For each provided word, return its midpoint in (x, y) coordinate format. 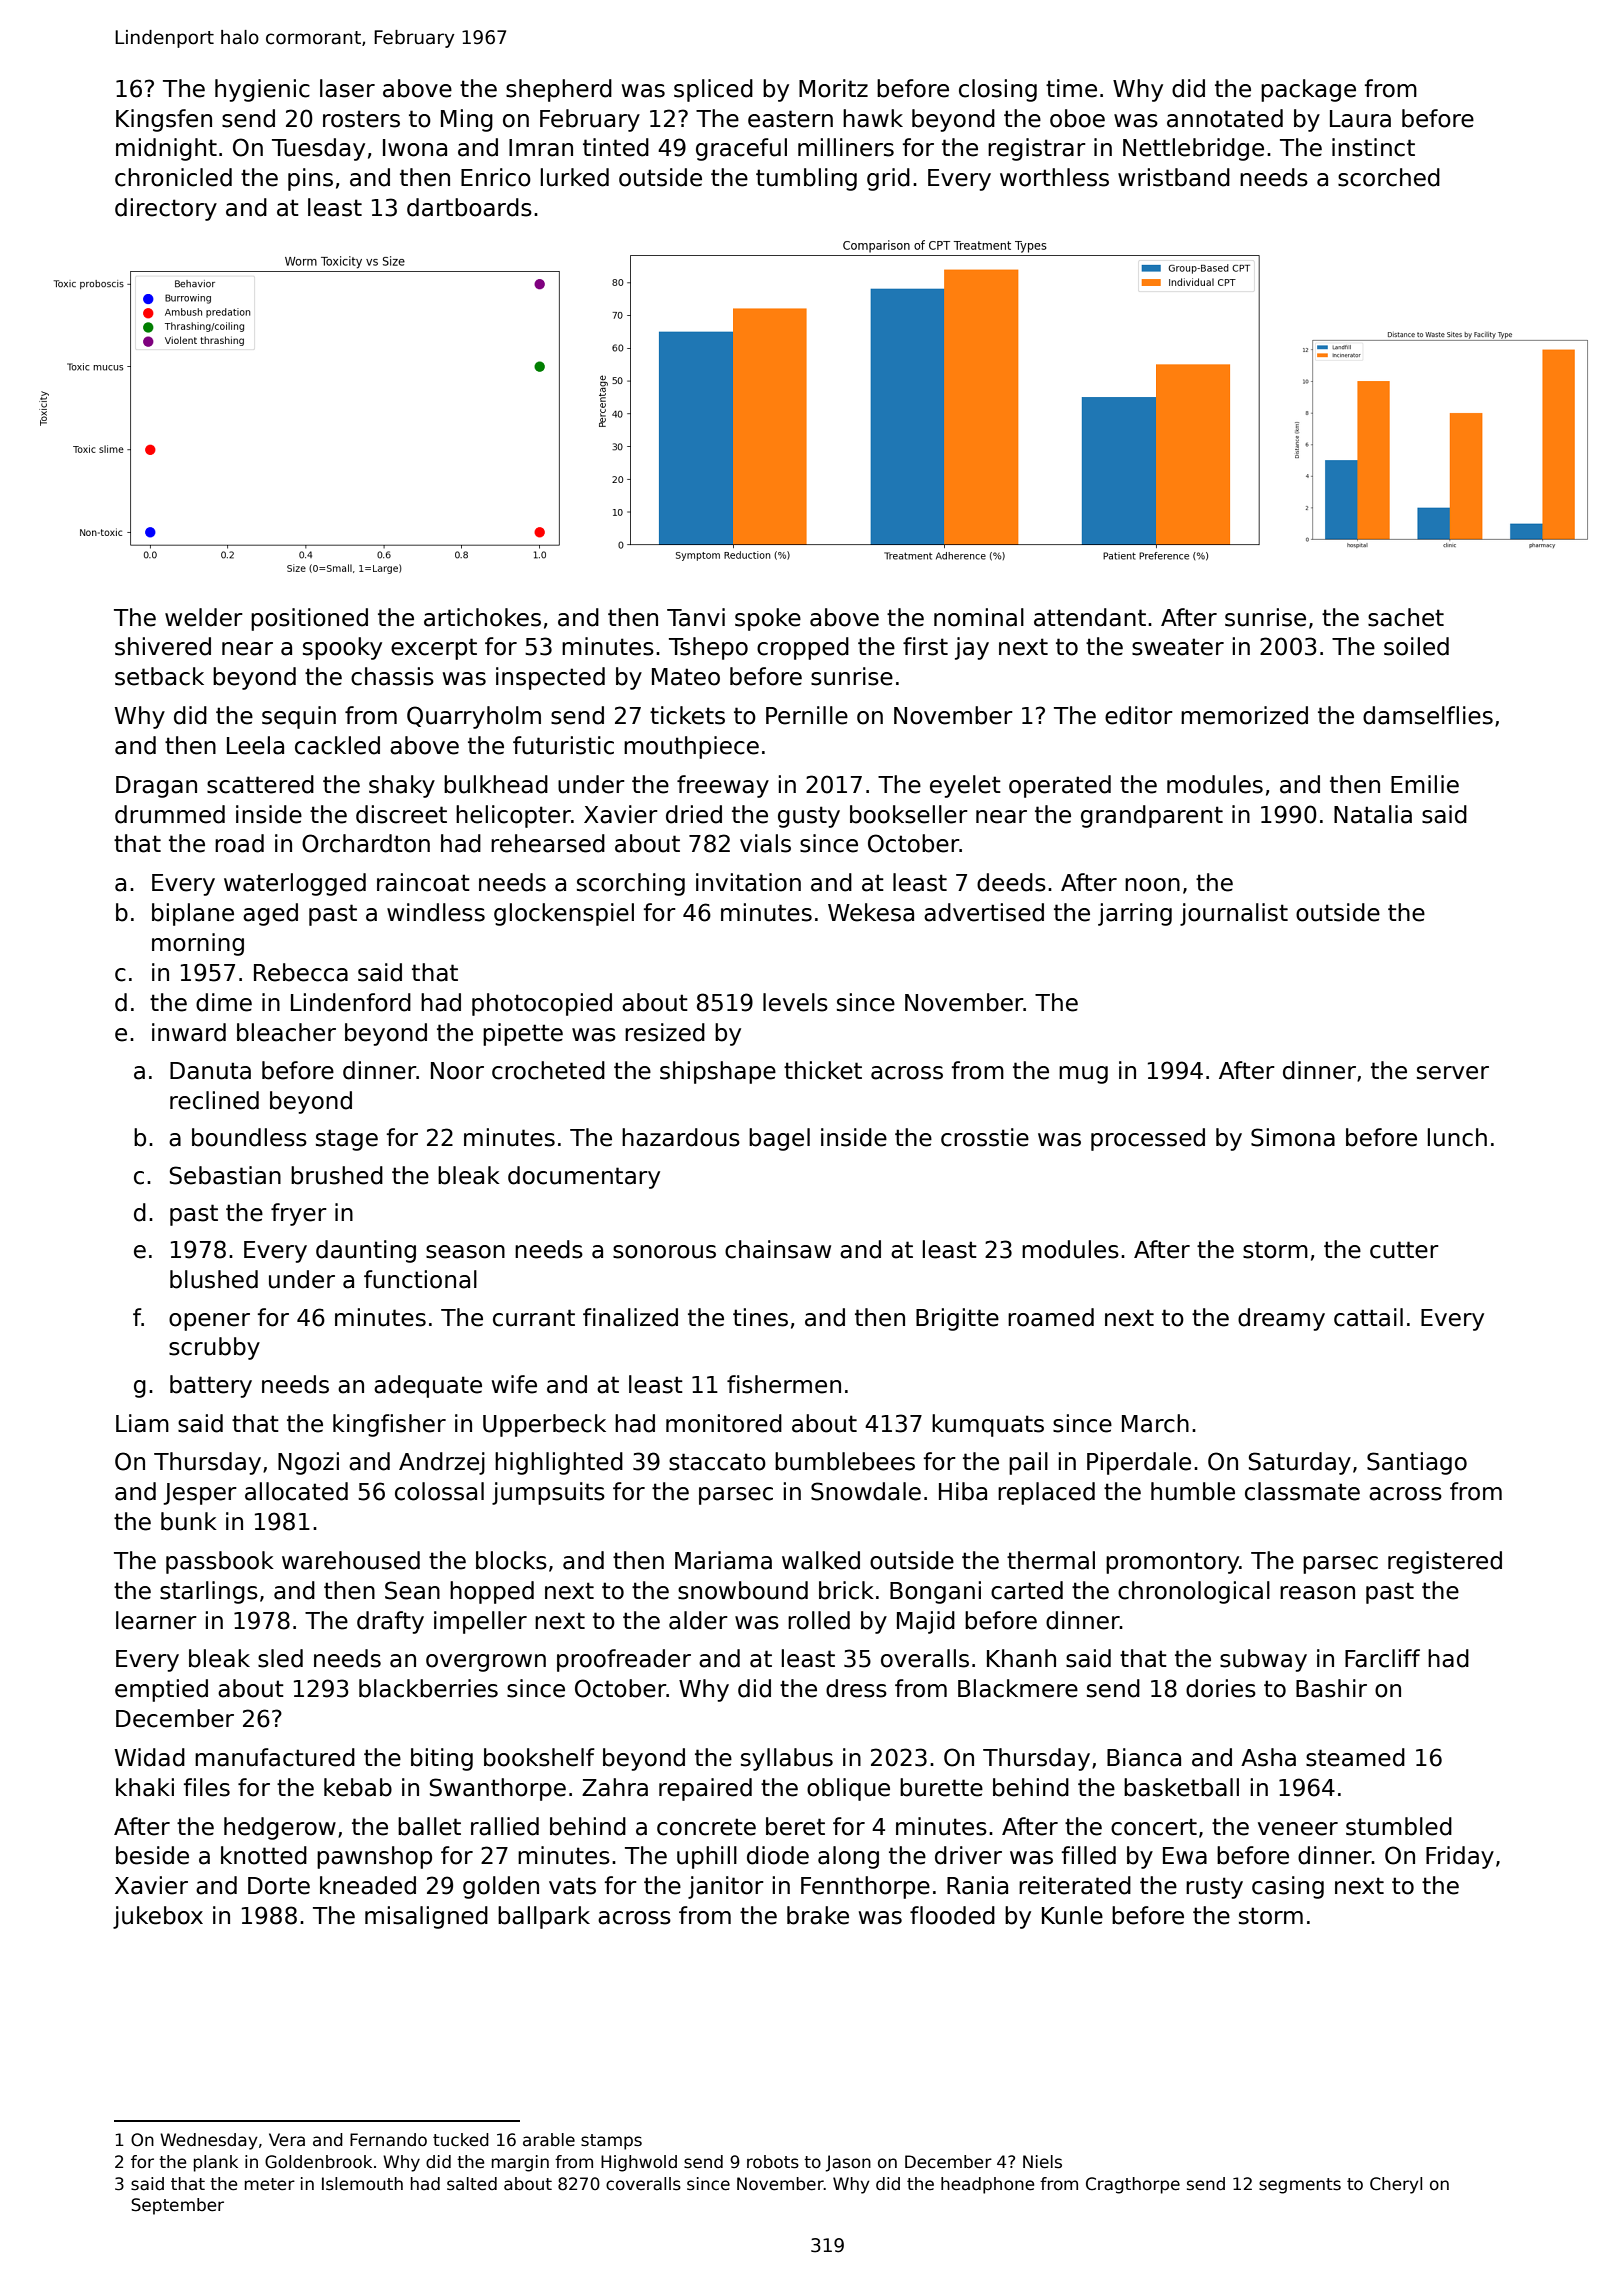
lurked (575, 177)
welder (204, 617)
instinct (1373, 147)
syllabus (787, 1759)
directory (166, 209)
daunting (366, 1251)
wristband (1174, 177)
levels (795, 1002)
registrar (1037, 149)
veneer (1298, 1829)
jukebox (158, 1917)
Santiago (1417, 1463)
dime (224, 1002)
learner (156, 1620)
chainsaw (778, 1249)
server (1453, 1073)
